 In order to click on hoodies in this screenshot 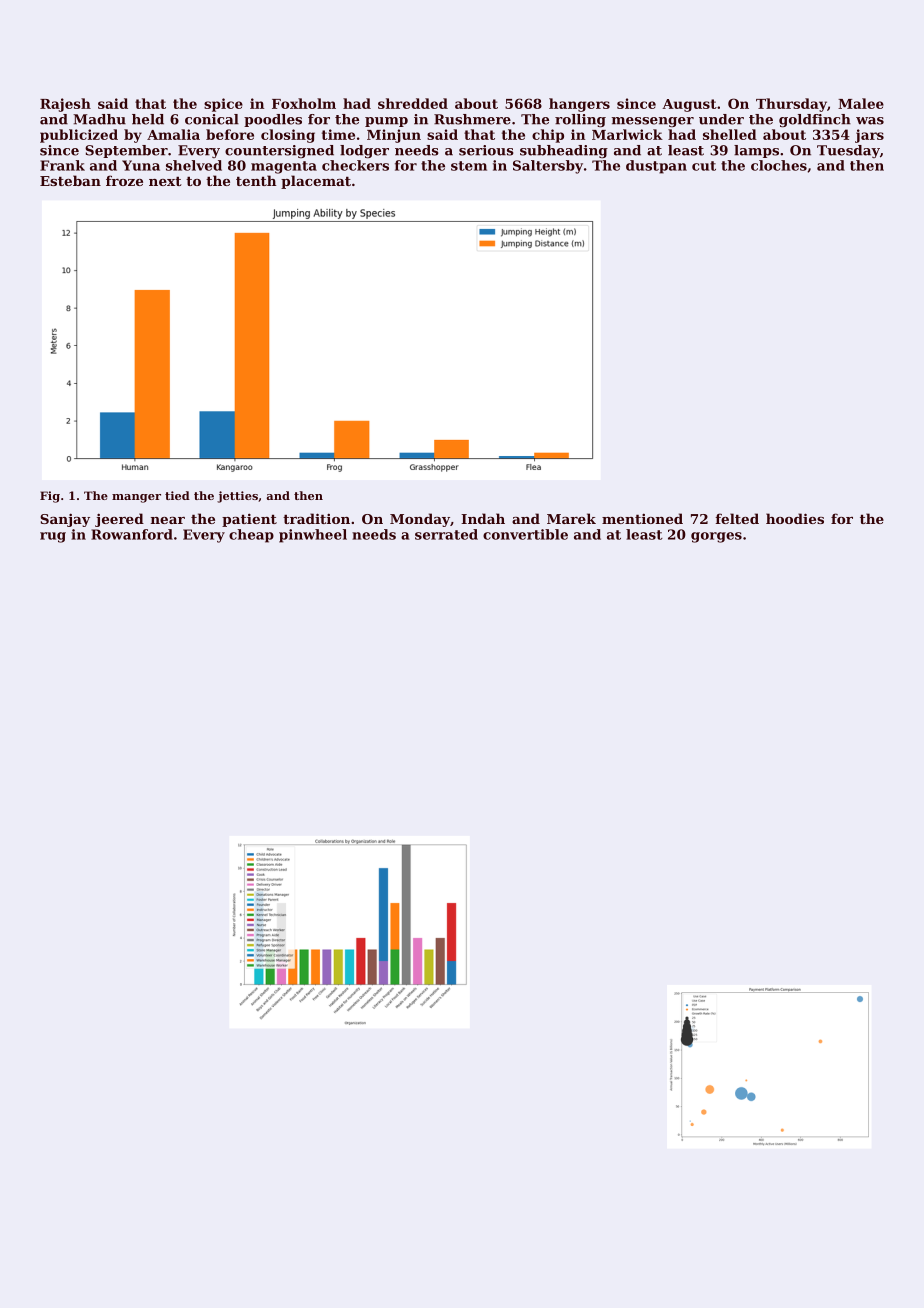, I will do `click(795, 518)`.
